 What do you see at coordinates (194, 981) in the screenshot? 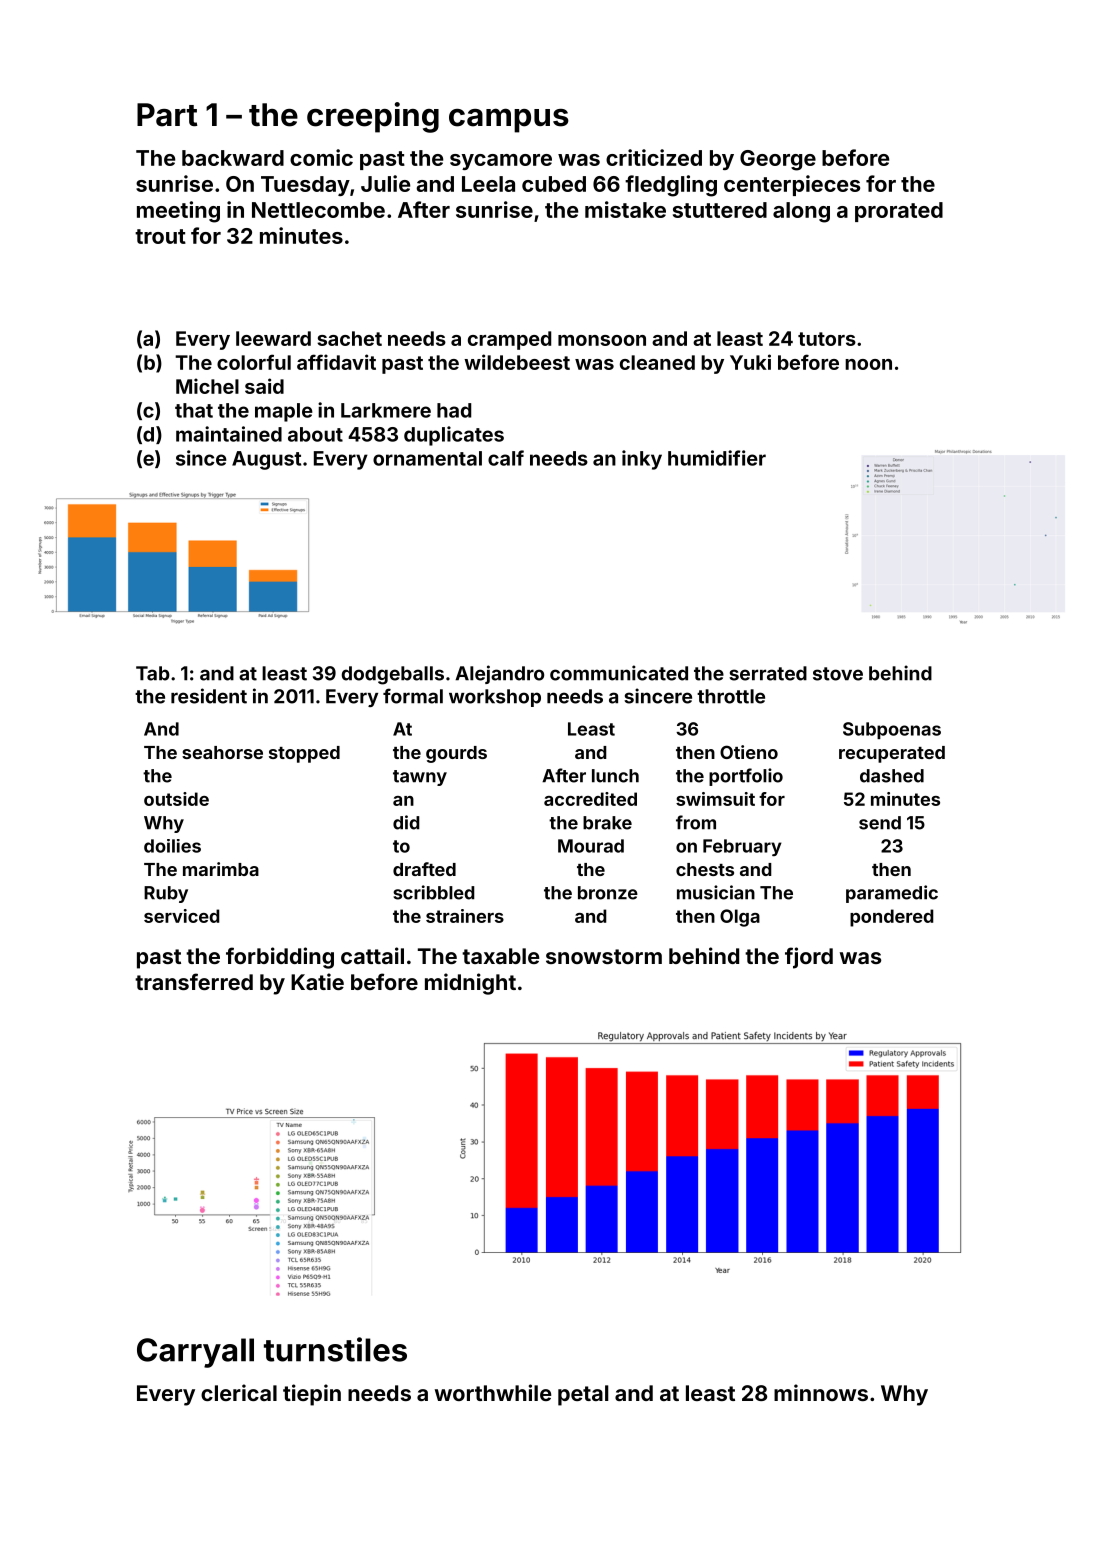
I see `transferred` at bounding box center [194, 981].
